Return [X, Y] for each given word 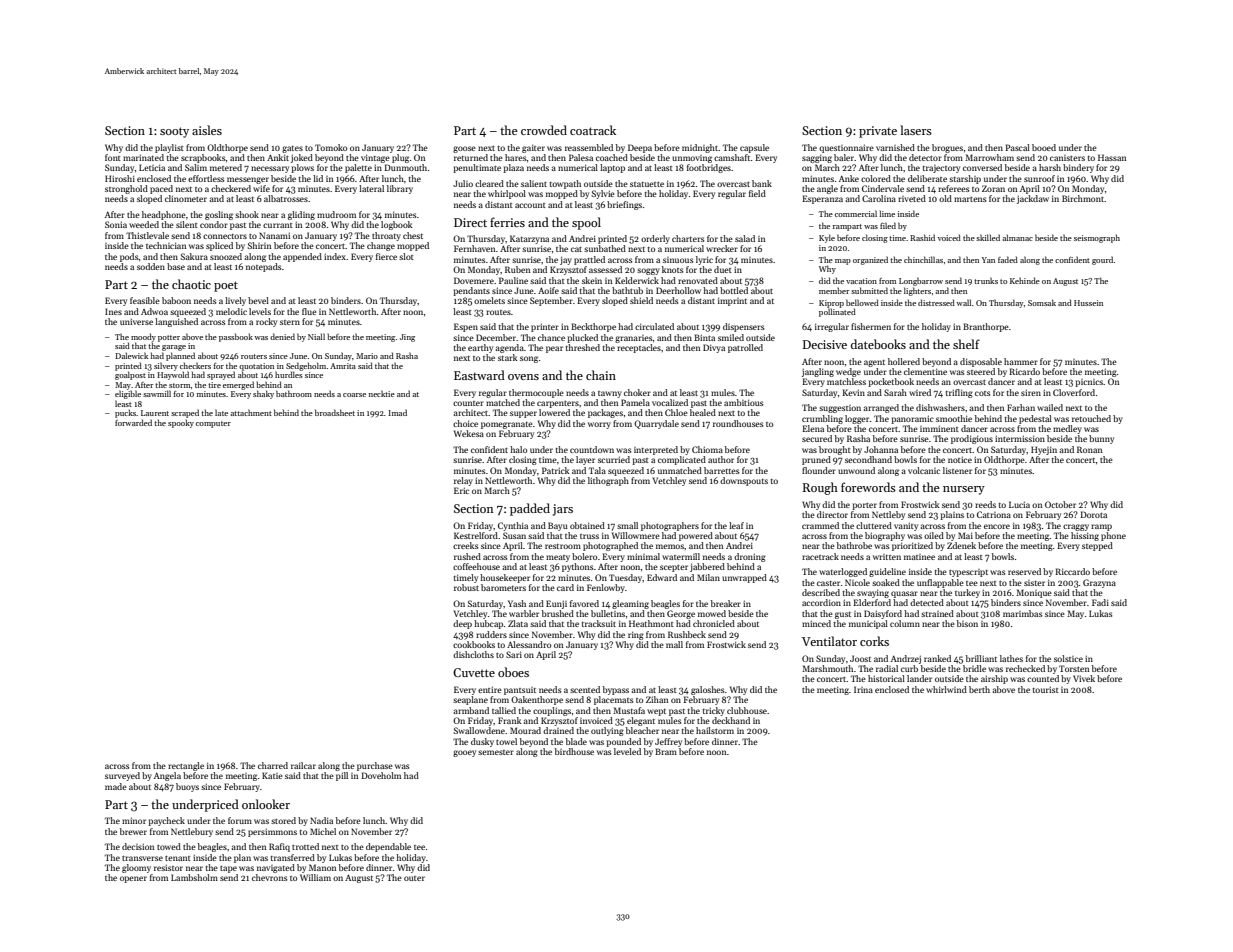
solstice [1068, 658]
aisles [207, 130]
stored [283, 820]
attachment [251, 412]
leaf [736, 525]
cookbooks [474, 644]
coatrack [593, 130]
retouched [1091, 418]
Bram [666, 751]
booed [1044, 147]
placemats [613, 700]
